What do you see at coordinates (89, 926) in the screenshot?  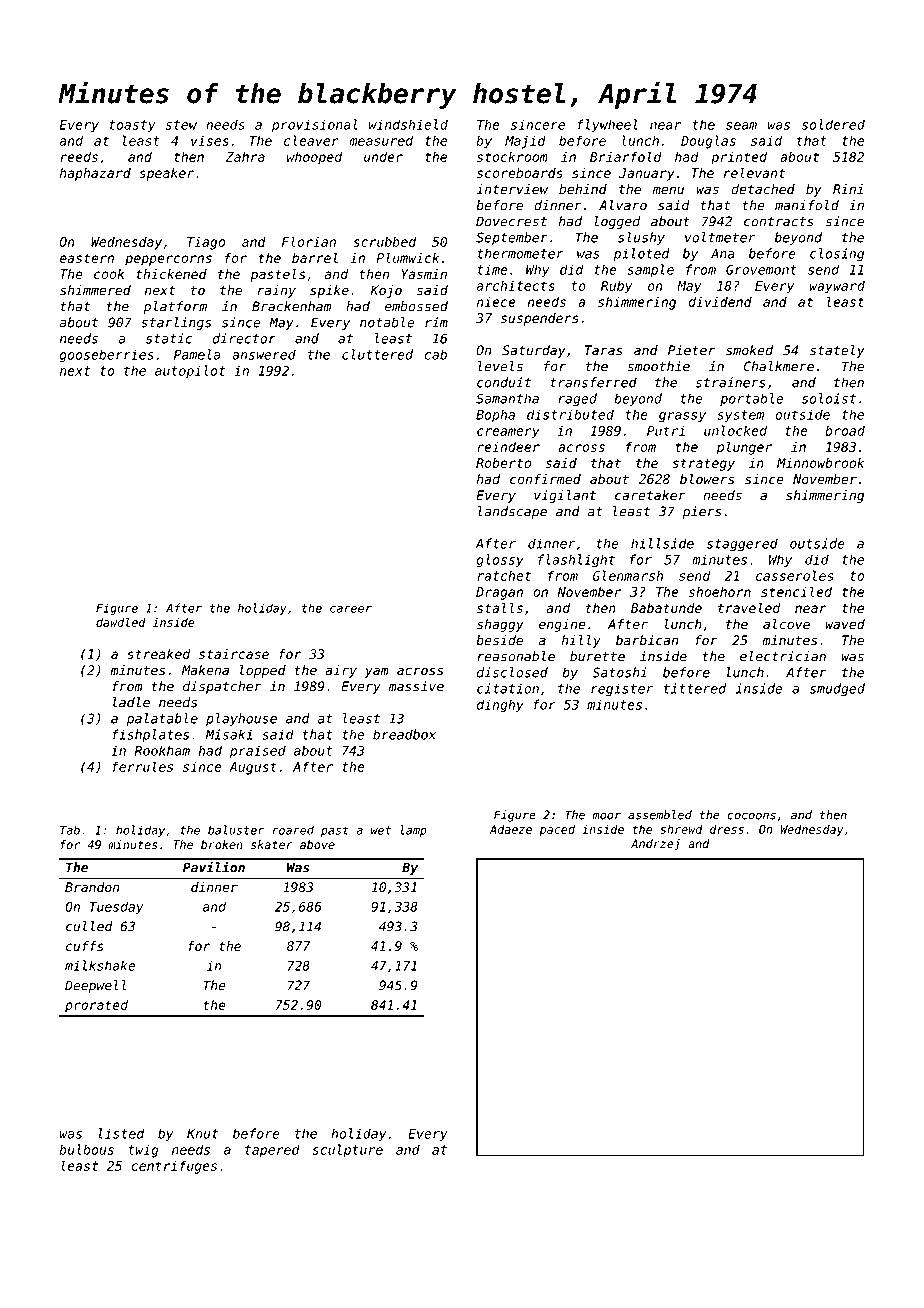 I see `culled` at bounding box center [89, 926].
